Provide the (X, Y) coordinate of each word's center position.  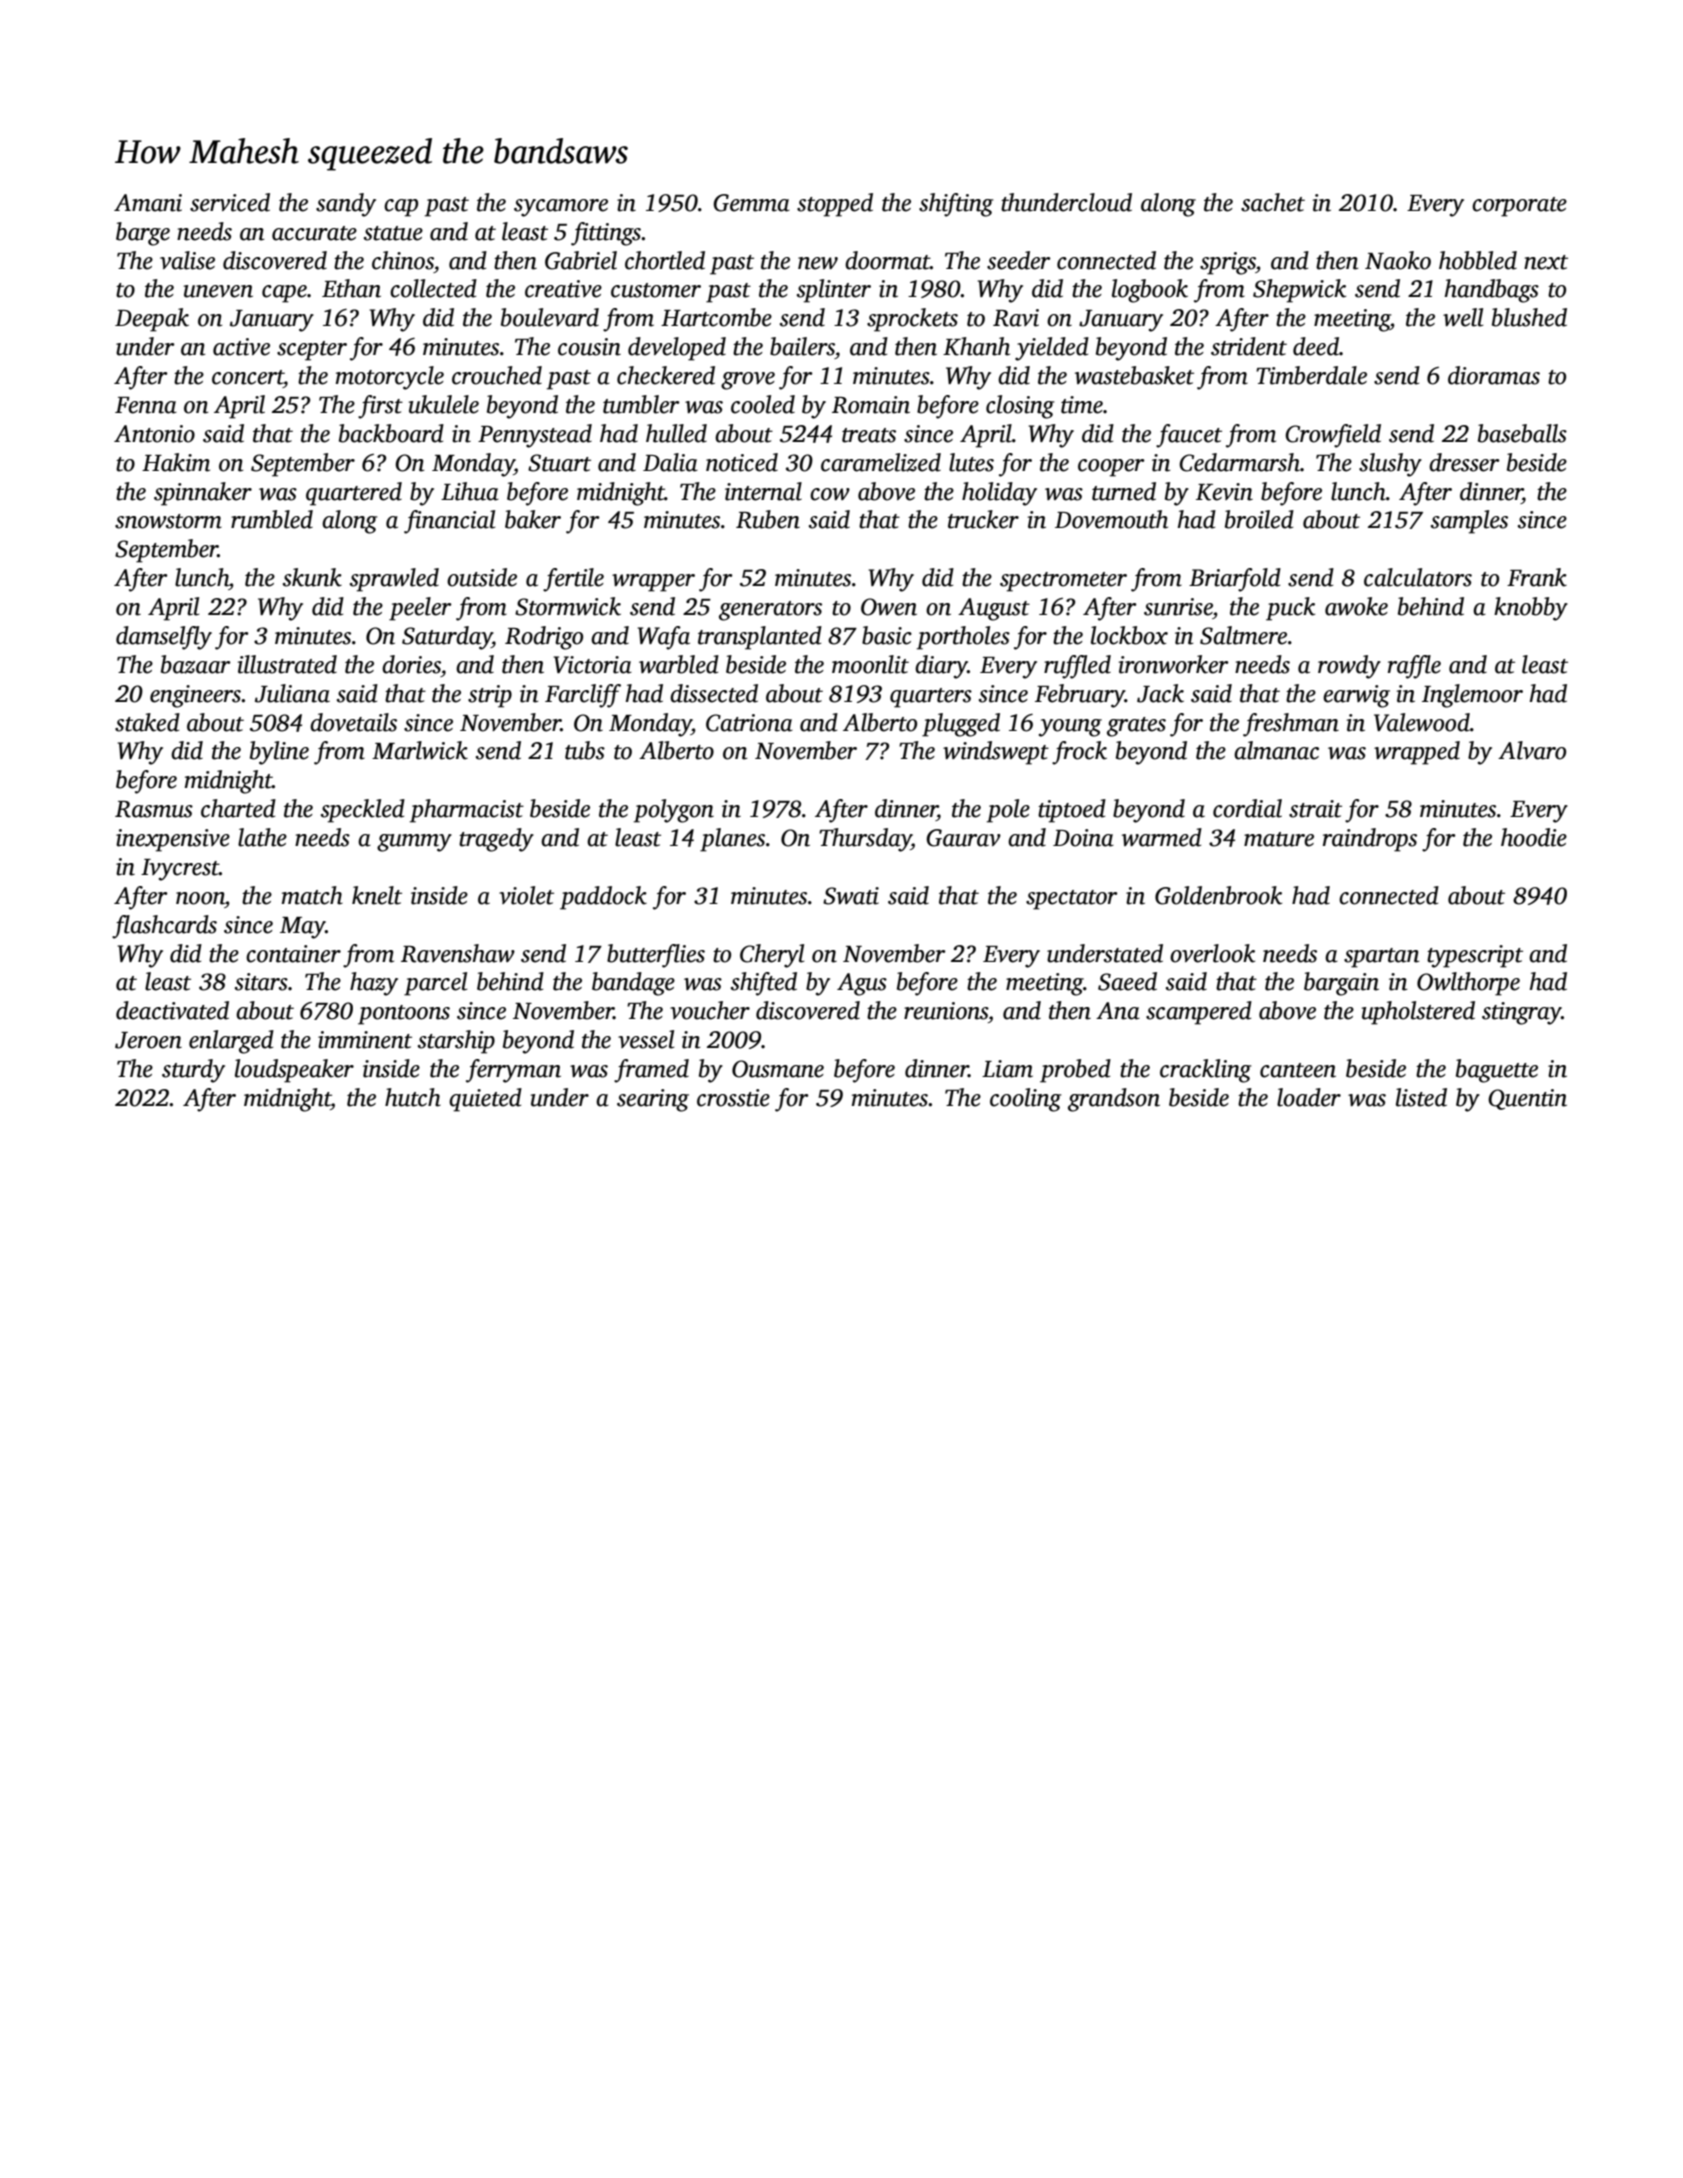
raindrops (1370, 840)
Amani (148, 203)
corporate (1519, 207)
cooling (1025, 1100)
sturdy (193, 1071)
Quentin (1527, 1099)
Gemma (751, 203)
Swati (851, 896)
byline (279, 753)
